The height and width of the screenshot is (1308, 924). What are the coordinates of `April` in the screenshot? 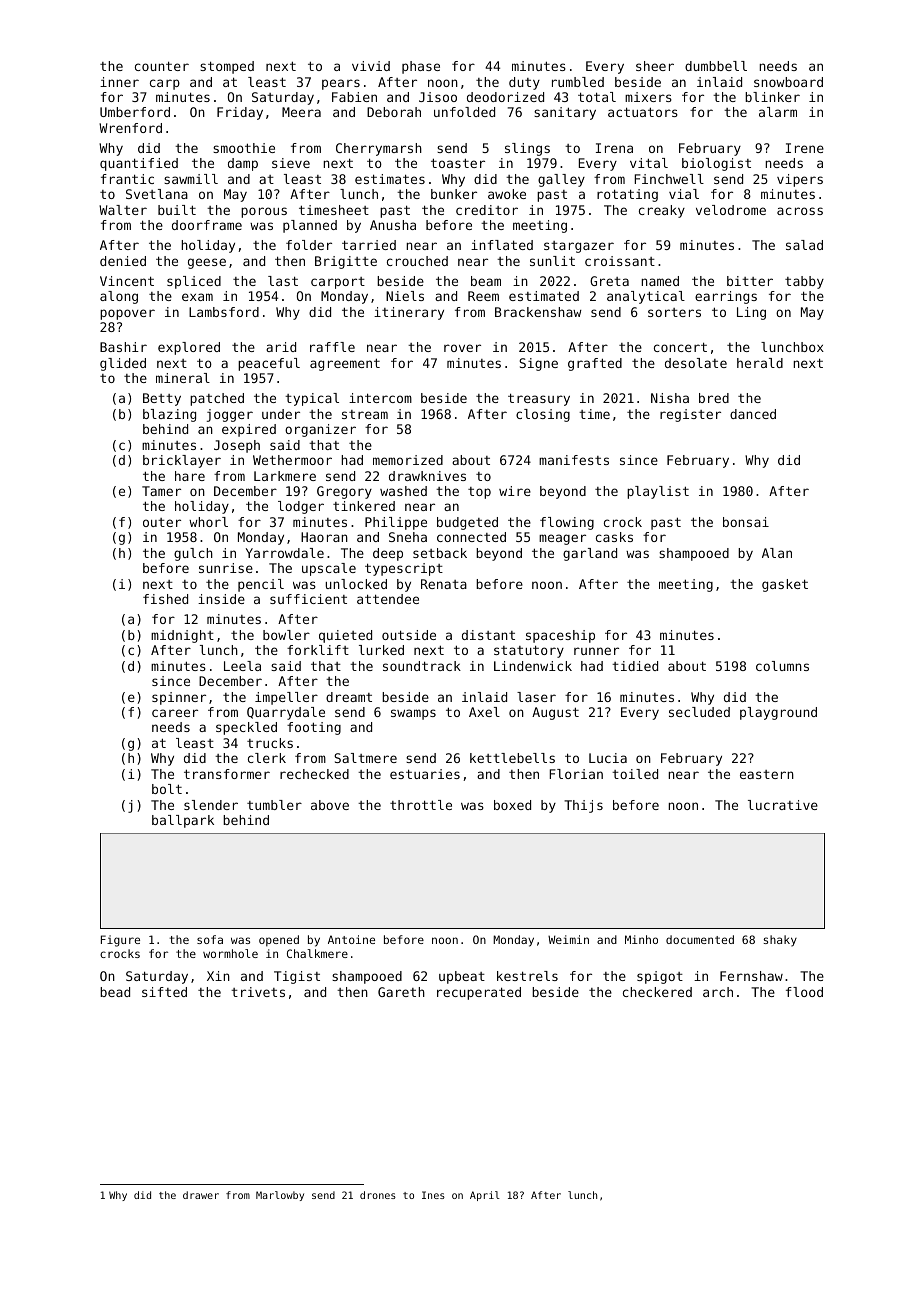 It's located at (485, 1196).
